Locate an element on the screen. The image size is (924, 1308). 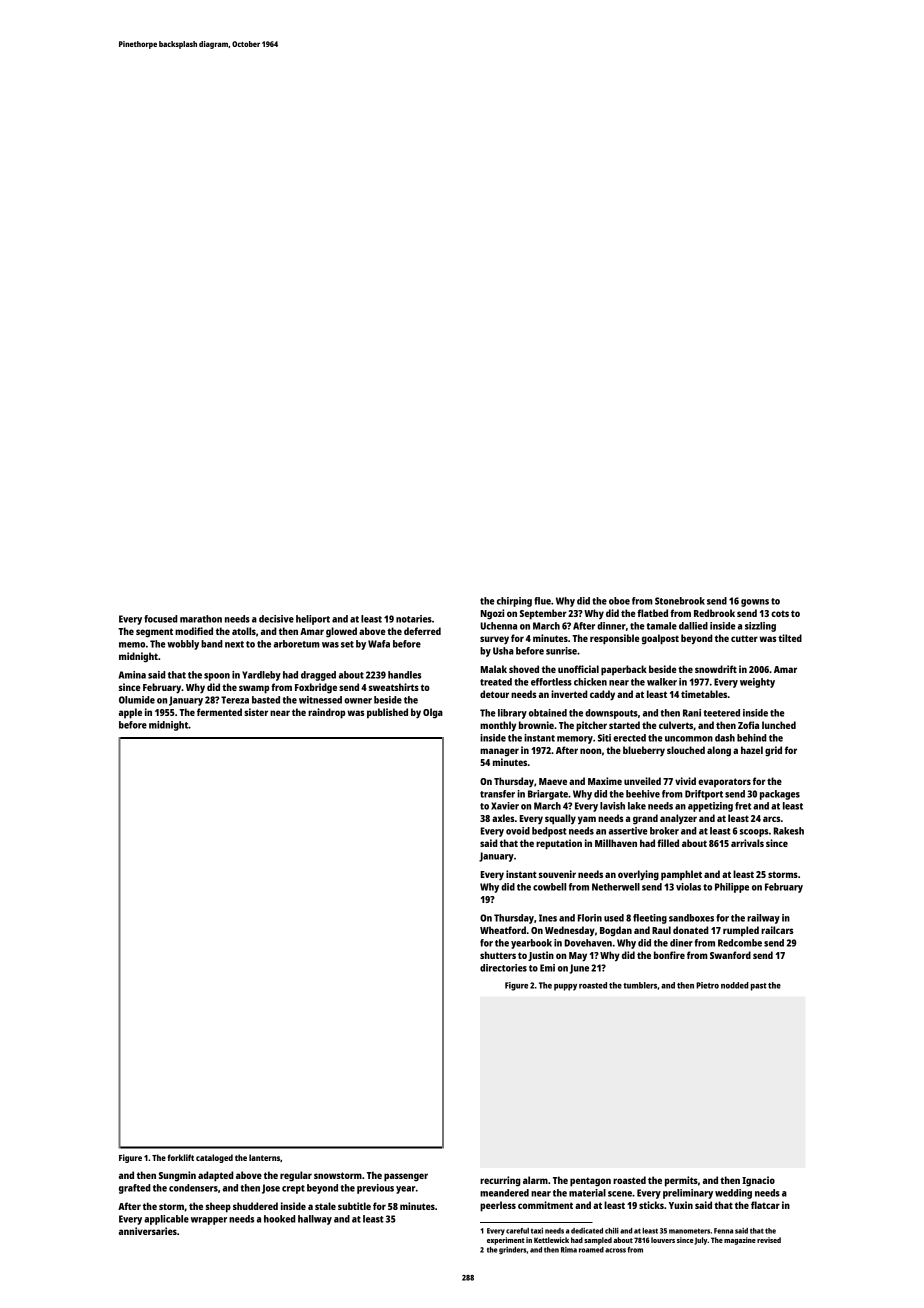
blueberry is located at coordinates (644, 751).
